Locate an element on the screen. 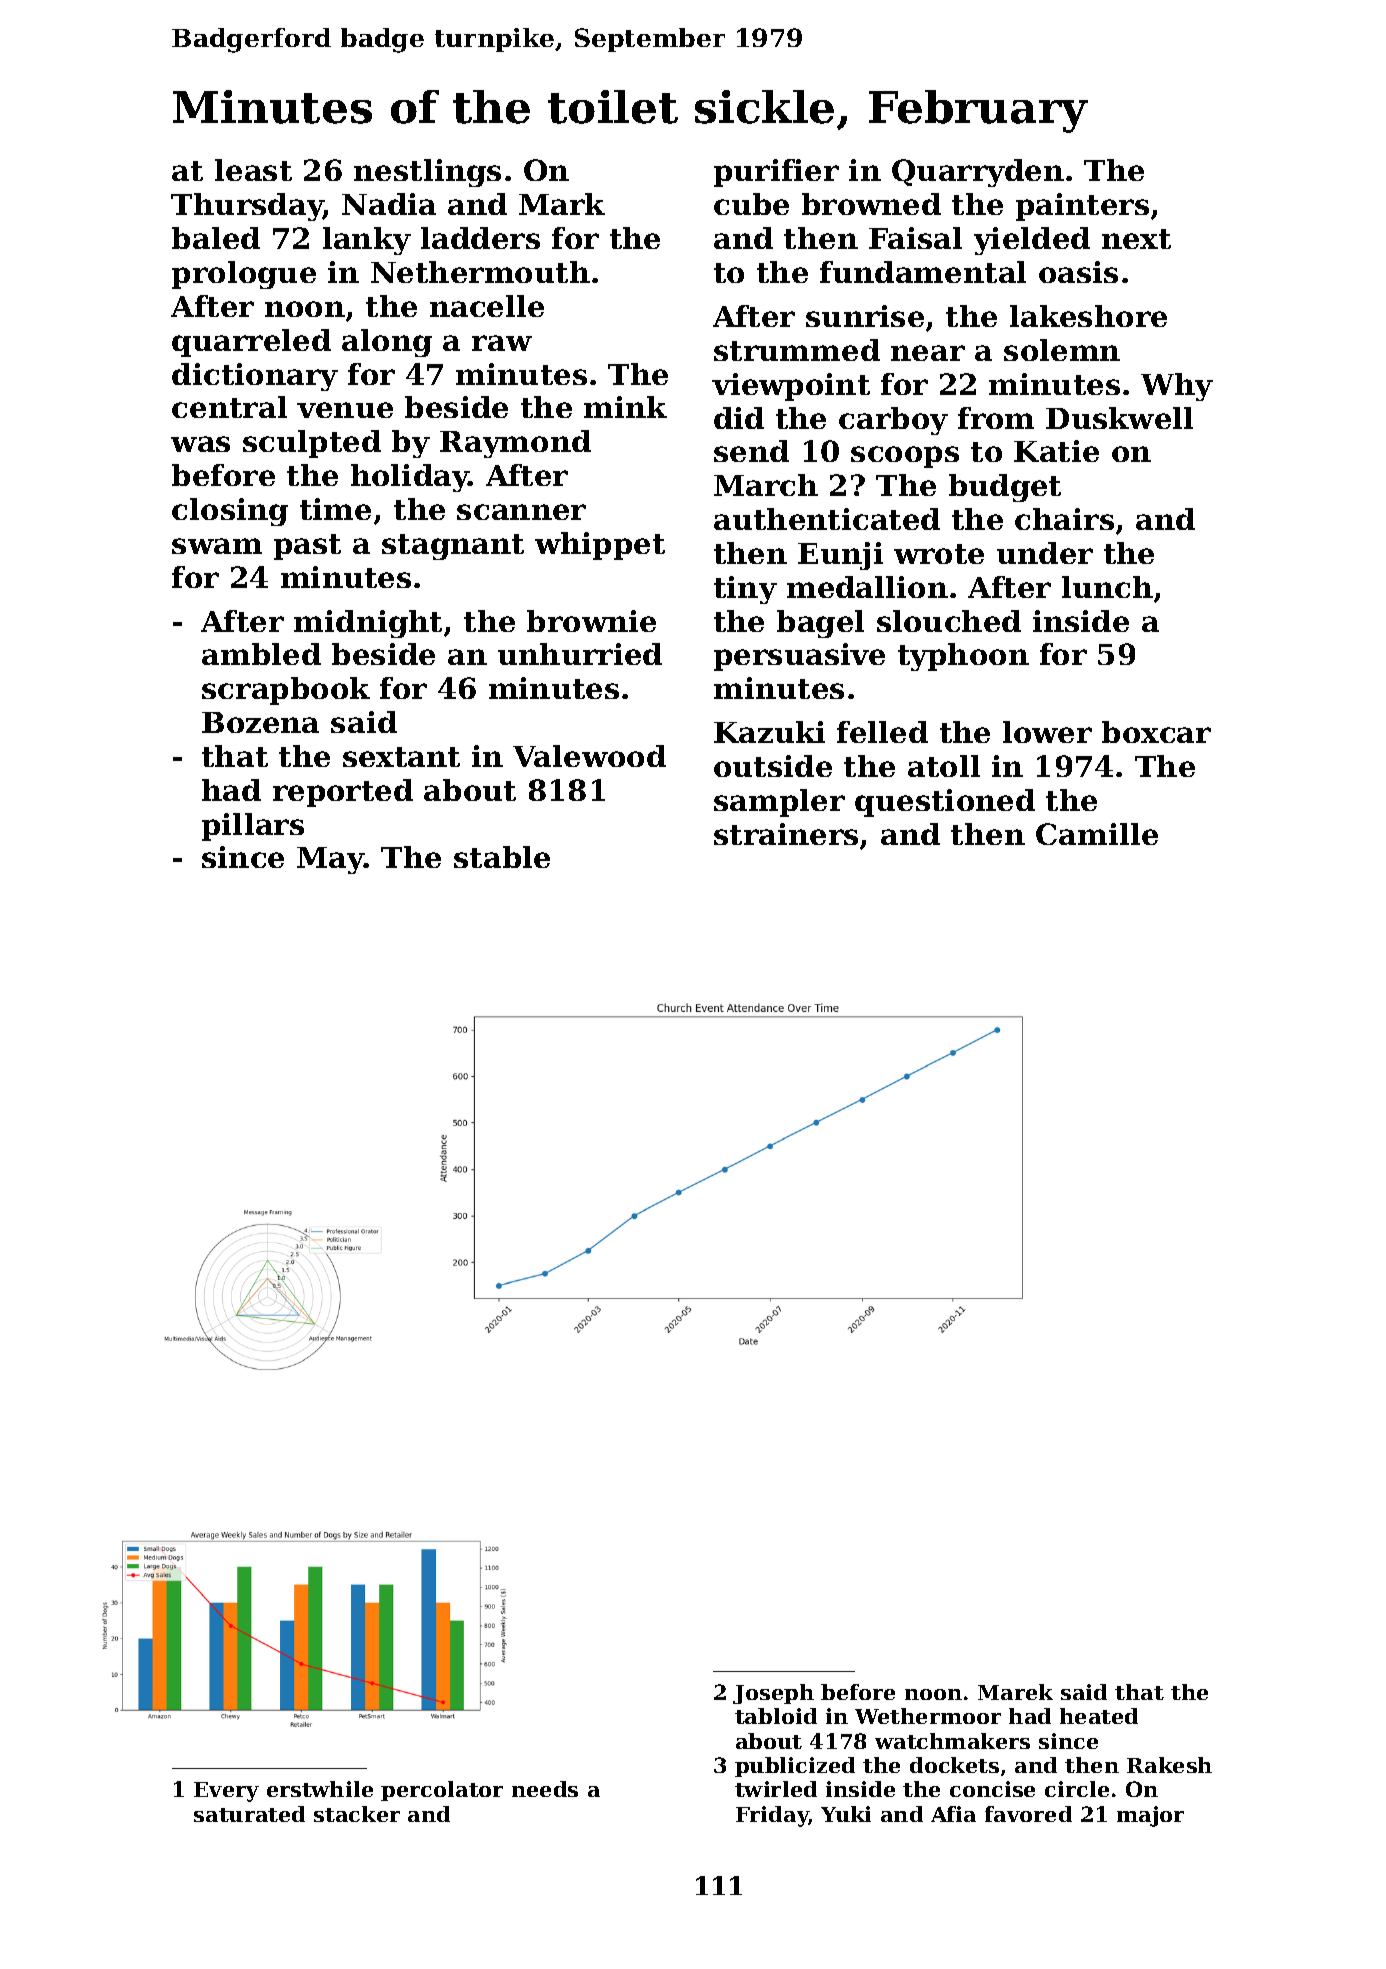 Image resolution: width=1386 pixels, height=1969 pixels. cube is located at coordinates (751, 204).
